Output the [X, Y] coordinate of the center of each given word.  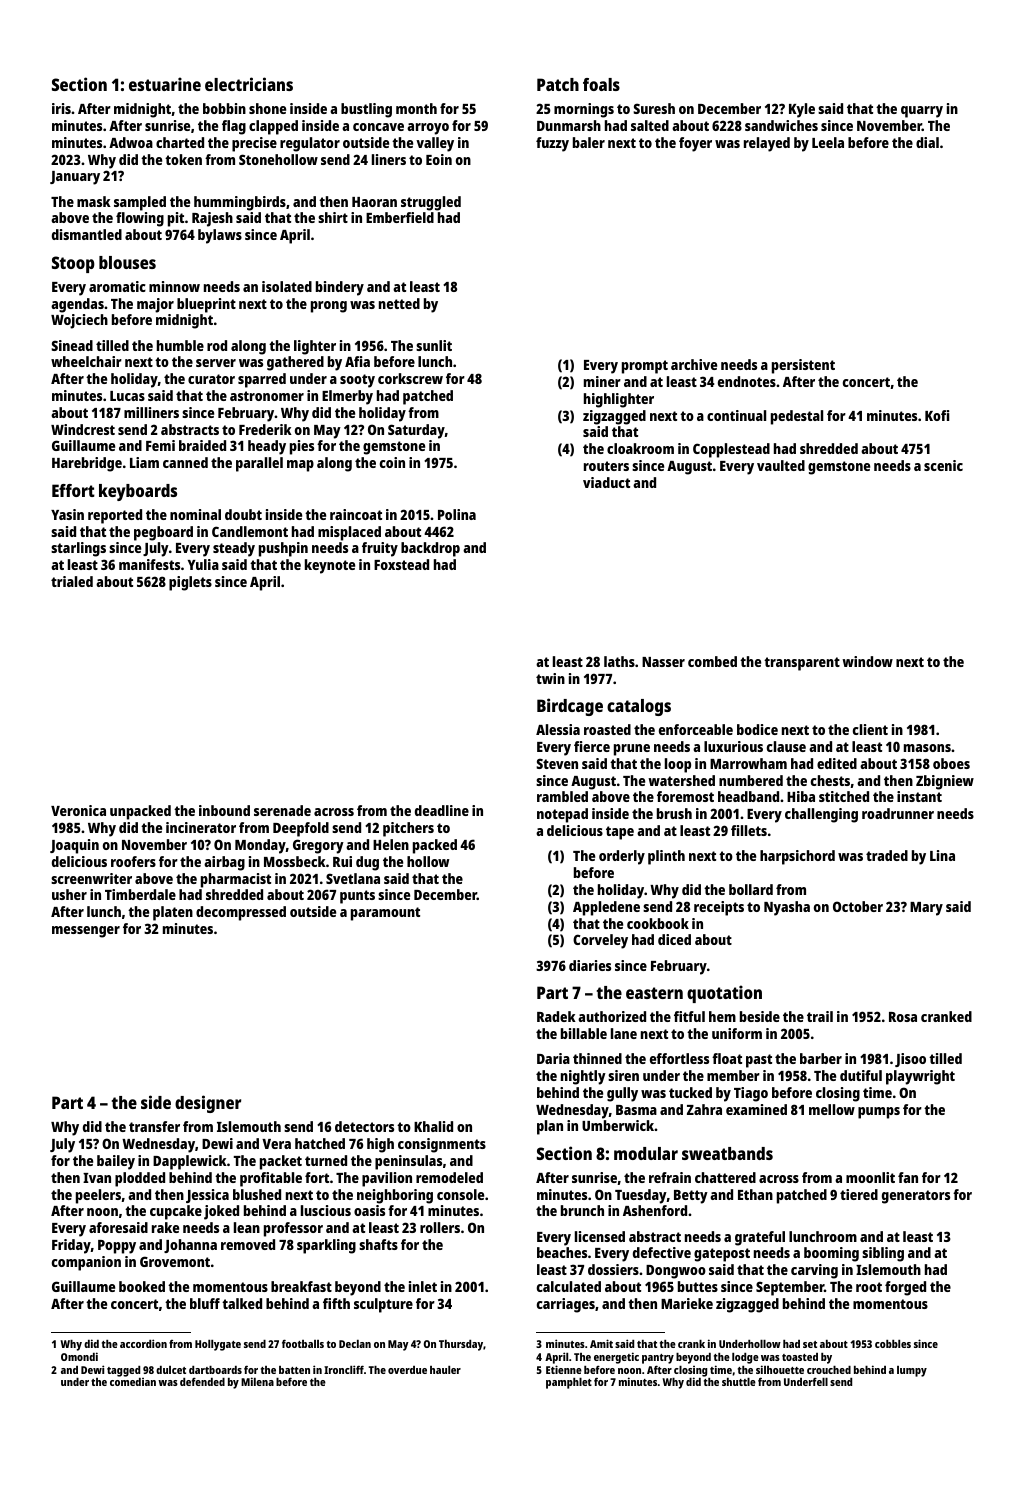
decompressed [241, 913]
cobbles [893, 1344]
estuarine [165, 84]
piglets [190, 583]
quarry [922, 112]
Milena [257, 1381]
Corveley [600, 941]
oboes [951, 763]
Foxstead [401, 564]
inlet [423, 1286]
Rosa [903, 1017]
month [416, 108]
